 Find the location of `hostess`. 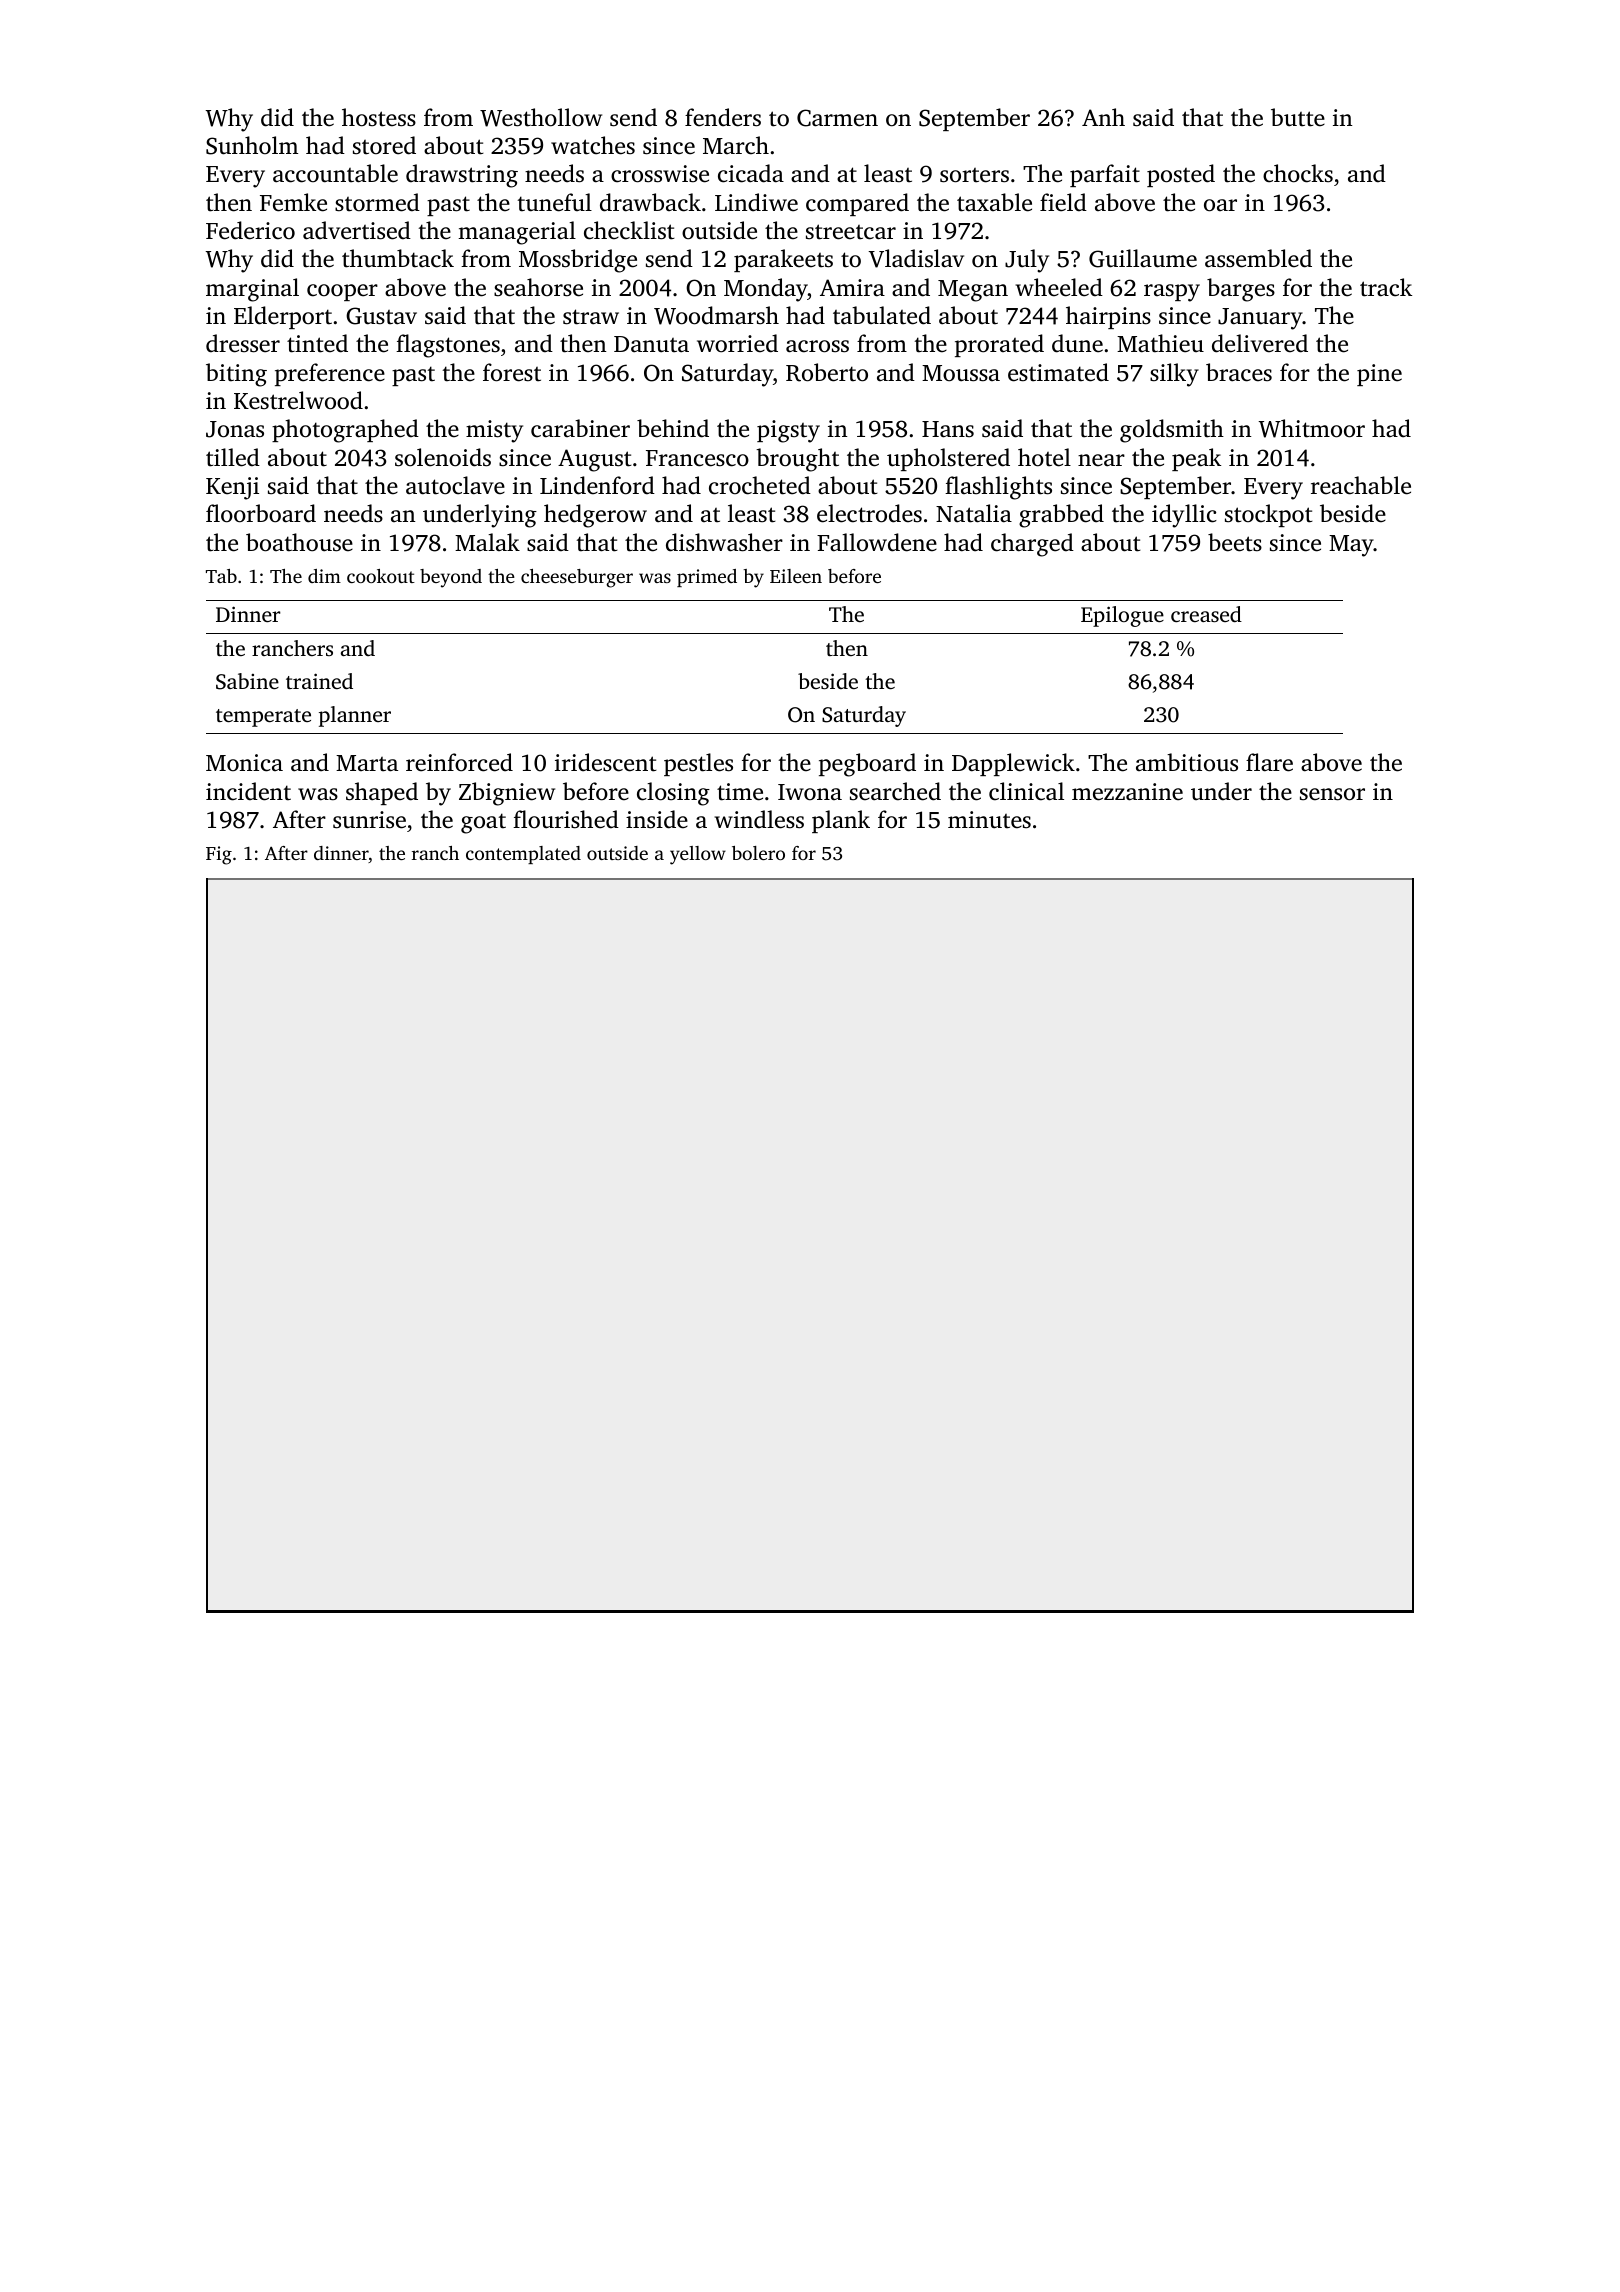

hostess is located at coordinates (379, 117).
